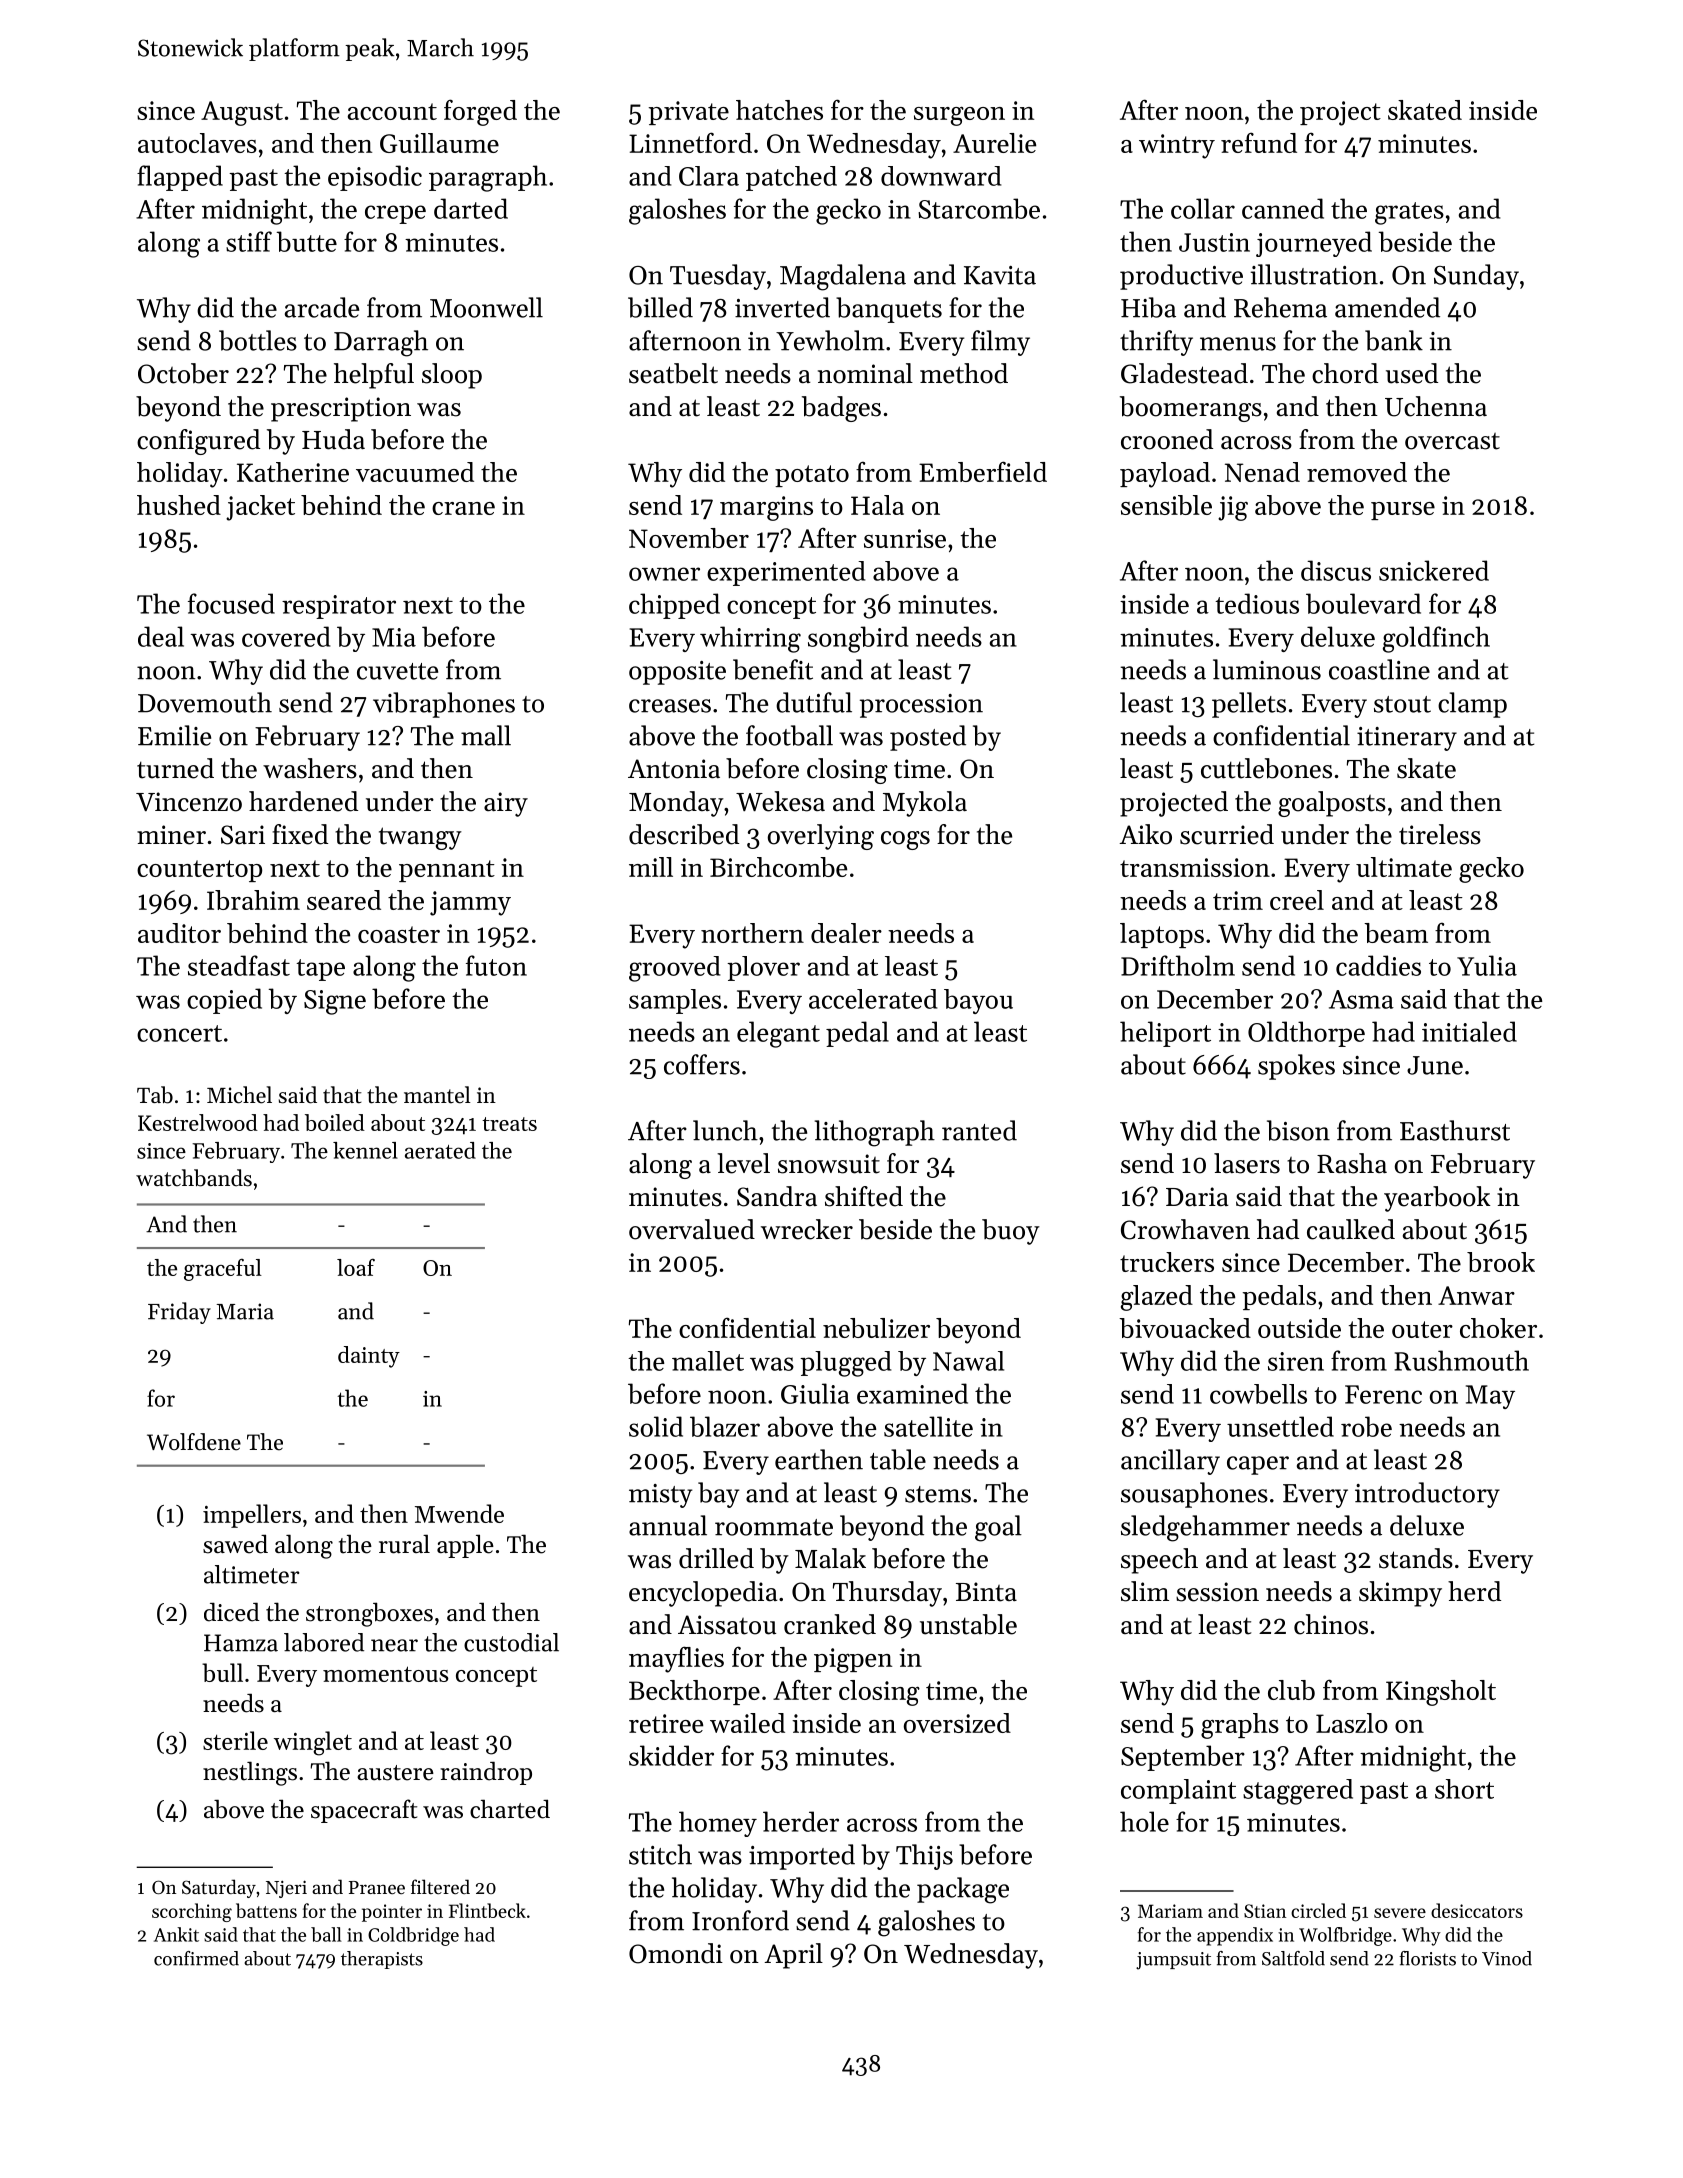 The width and height of the document is (1683, 2178). Describe the element at coordinates (223, 1270) in the document. I see `graceful` at that location.
